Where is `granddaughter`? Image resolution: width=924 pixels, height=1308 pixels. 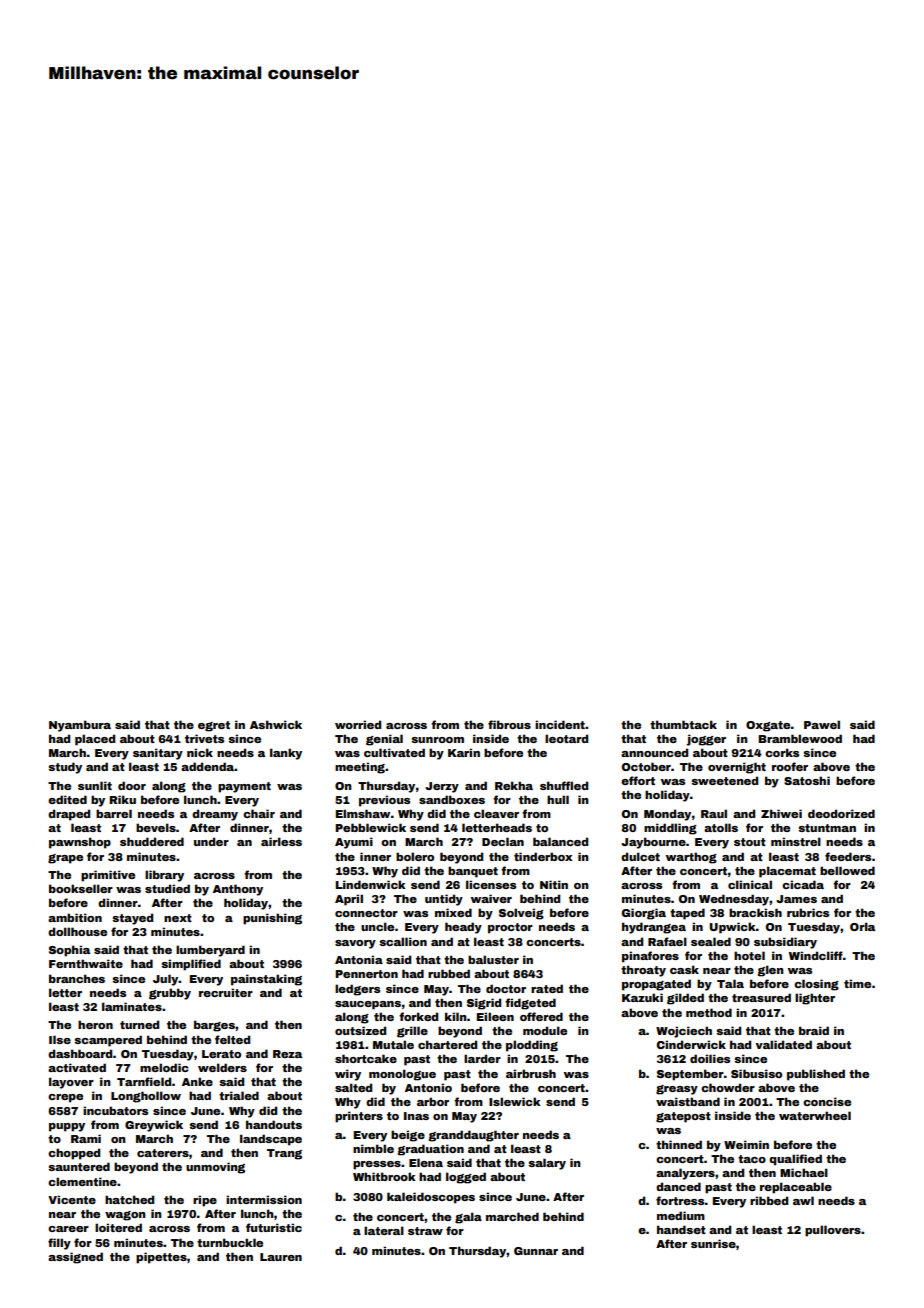
granddaughter is located at coordinates (473, 1136).
